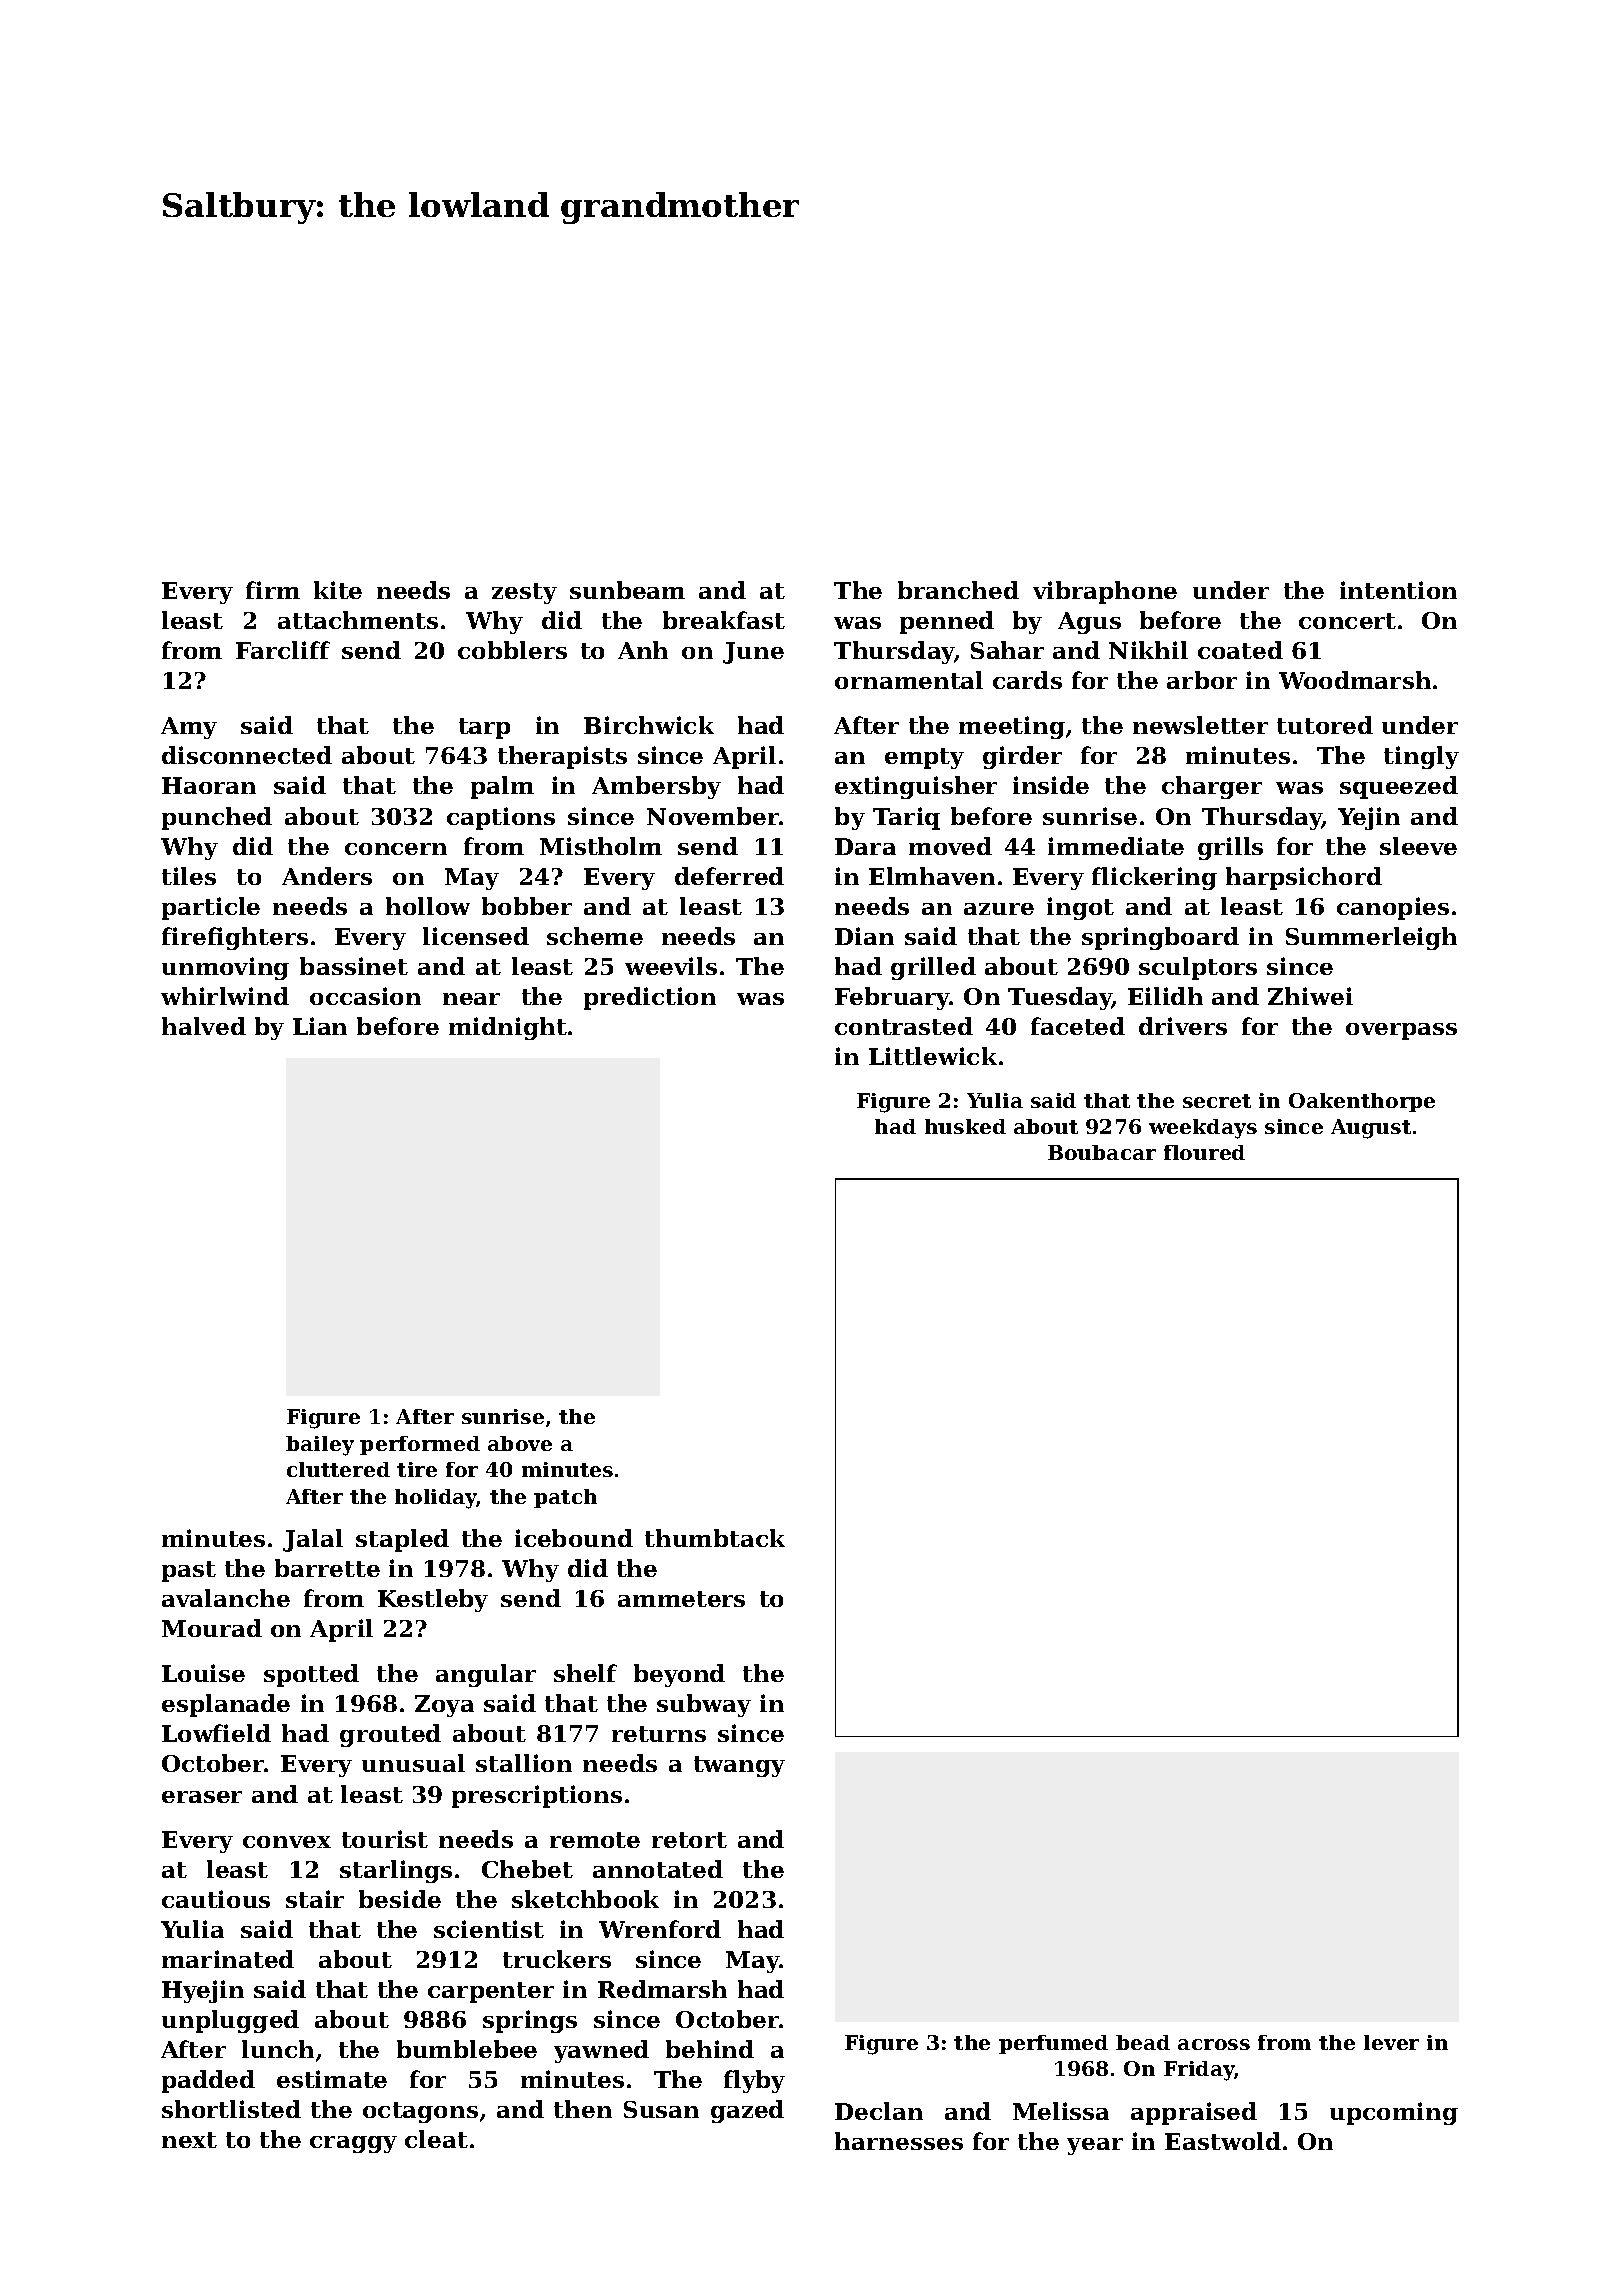  Describe the element at coordinates (627, 590) in the document. I see `sunbeam` at that location.
